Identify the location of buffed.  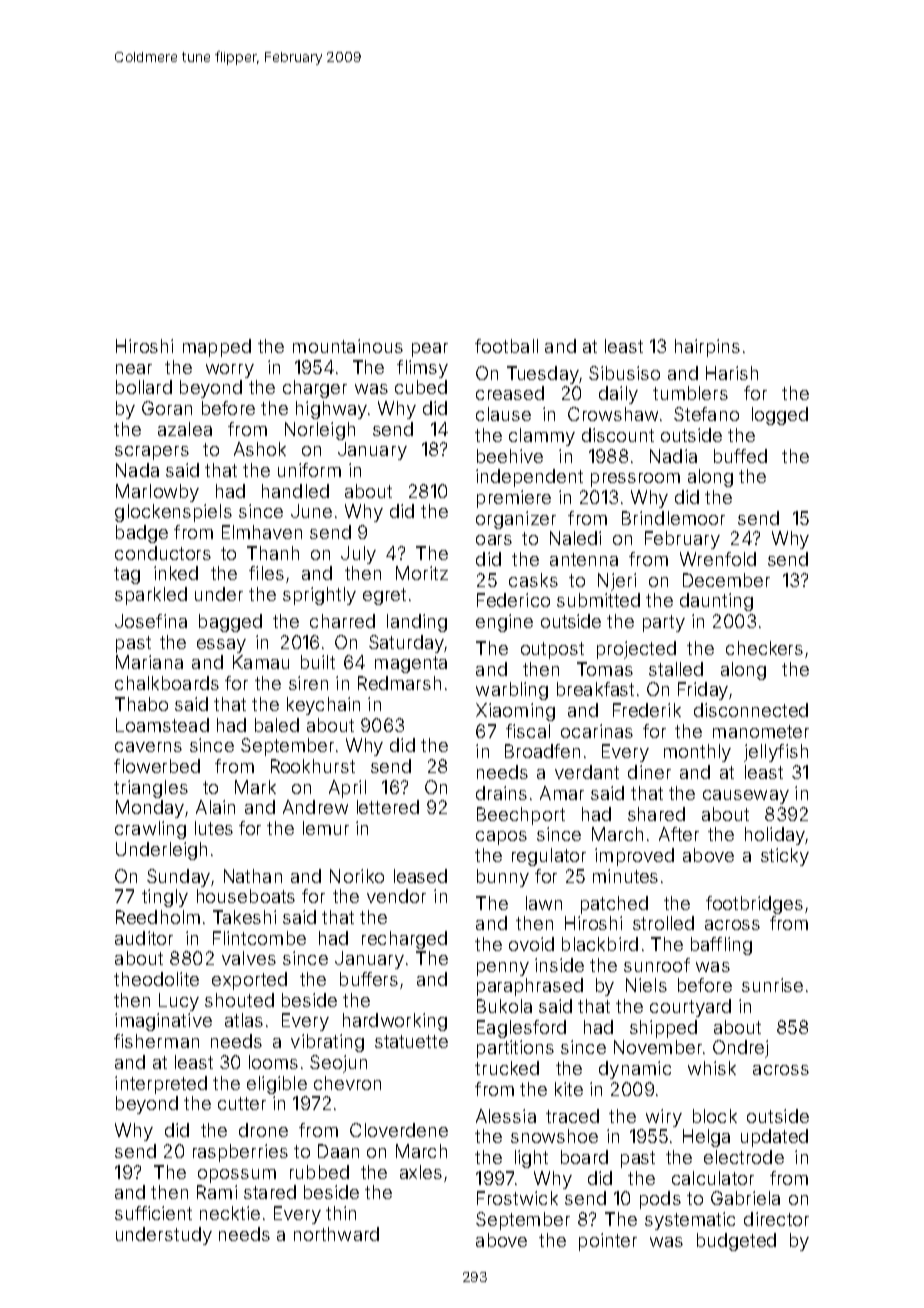
(740, 456).
